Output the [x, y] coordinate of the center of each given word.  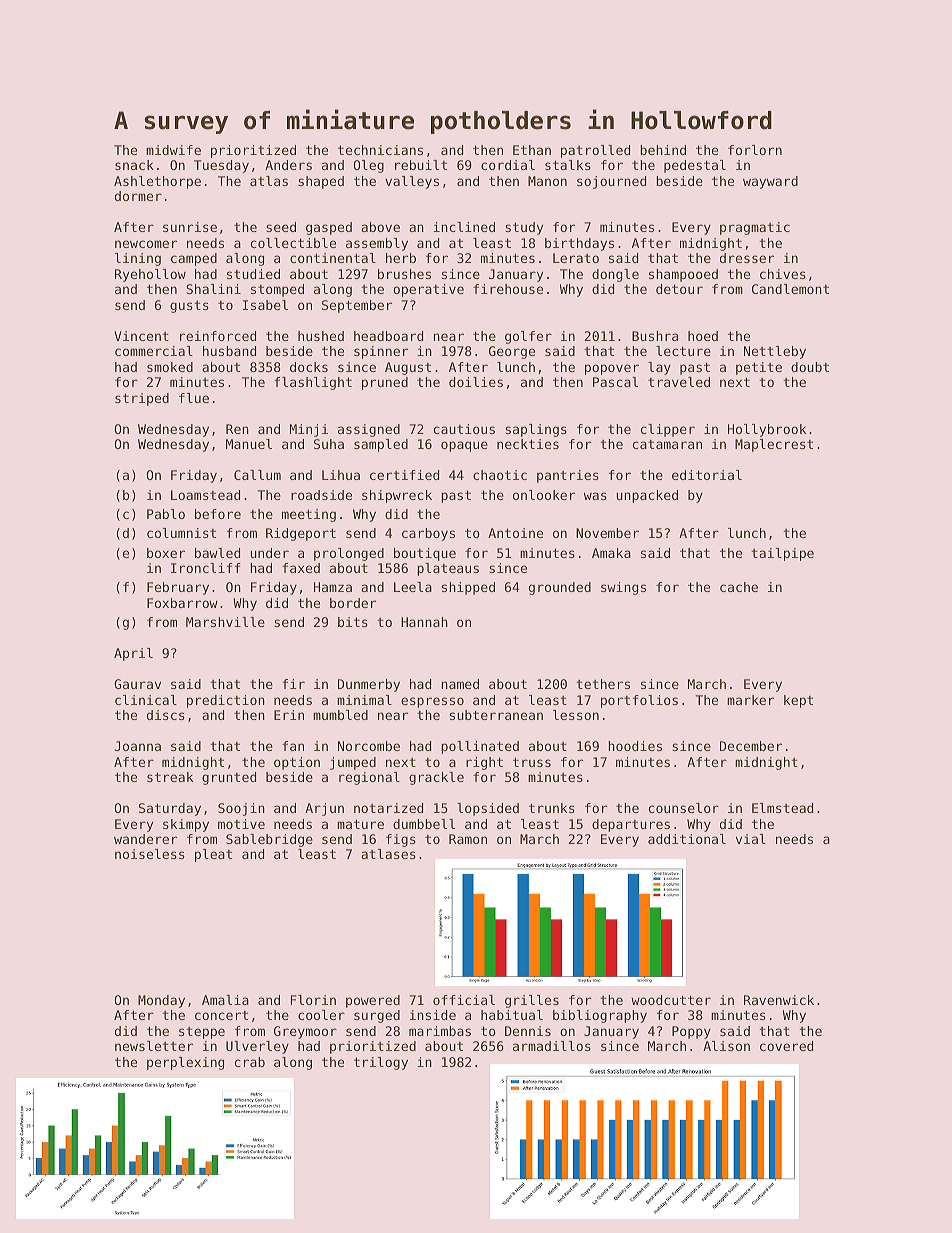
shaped [321, 182]
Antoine [515, 533]
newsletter [154, 1046]
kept [798, 701]
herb [401, 258]
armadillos [552, 1046]
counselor [684, 808]
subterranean [496, 715]
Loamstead [205, 495]
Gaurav [137, 684]
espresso [432, 702]
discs [166, 715]
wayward [770, 182]
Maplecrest [774, 445]
